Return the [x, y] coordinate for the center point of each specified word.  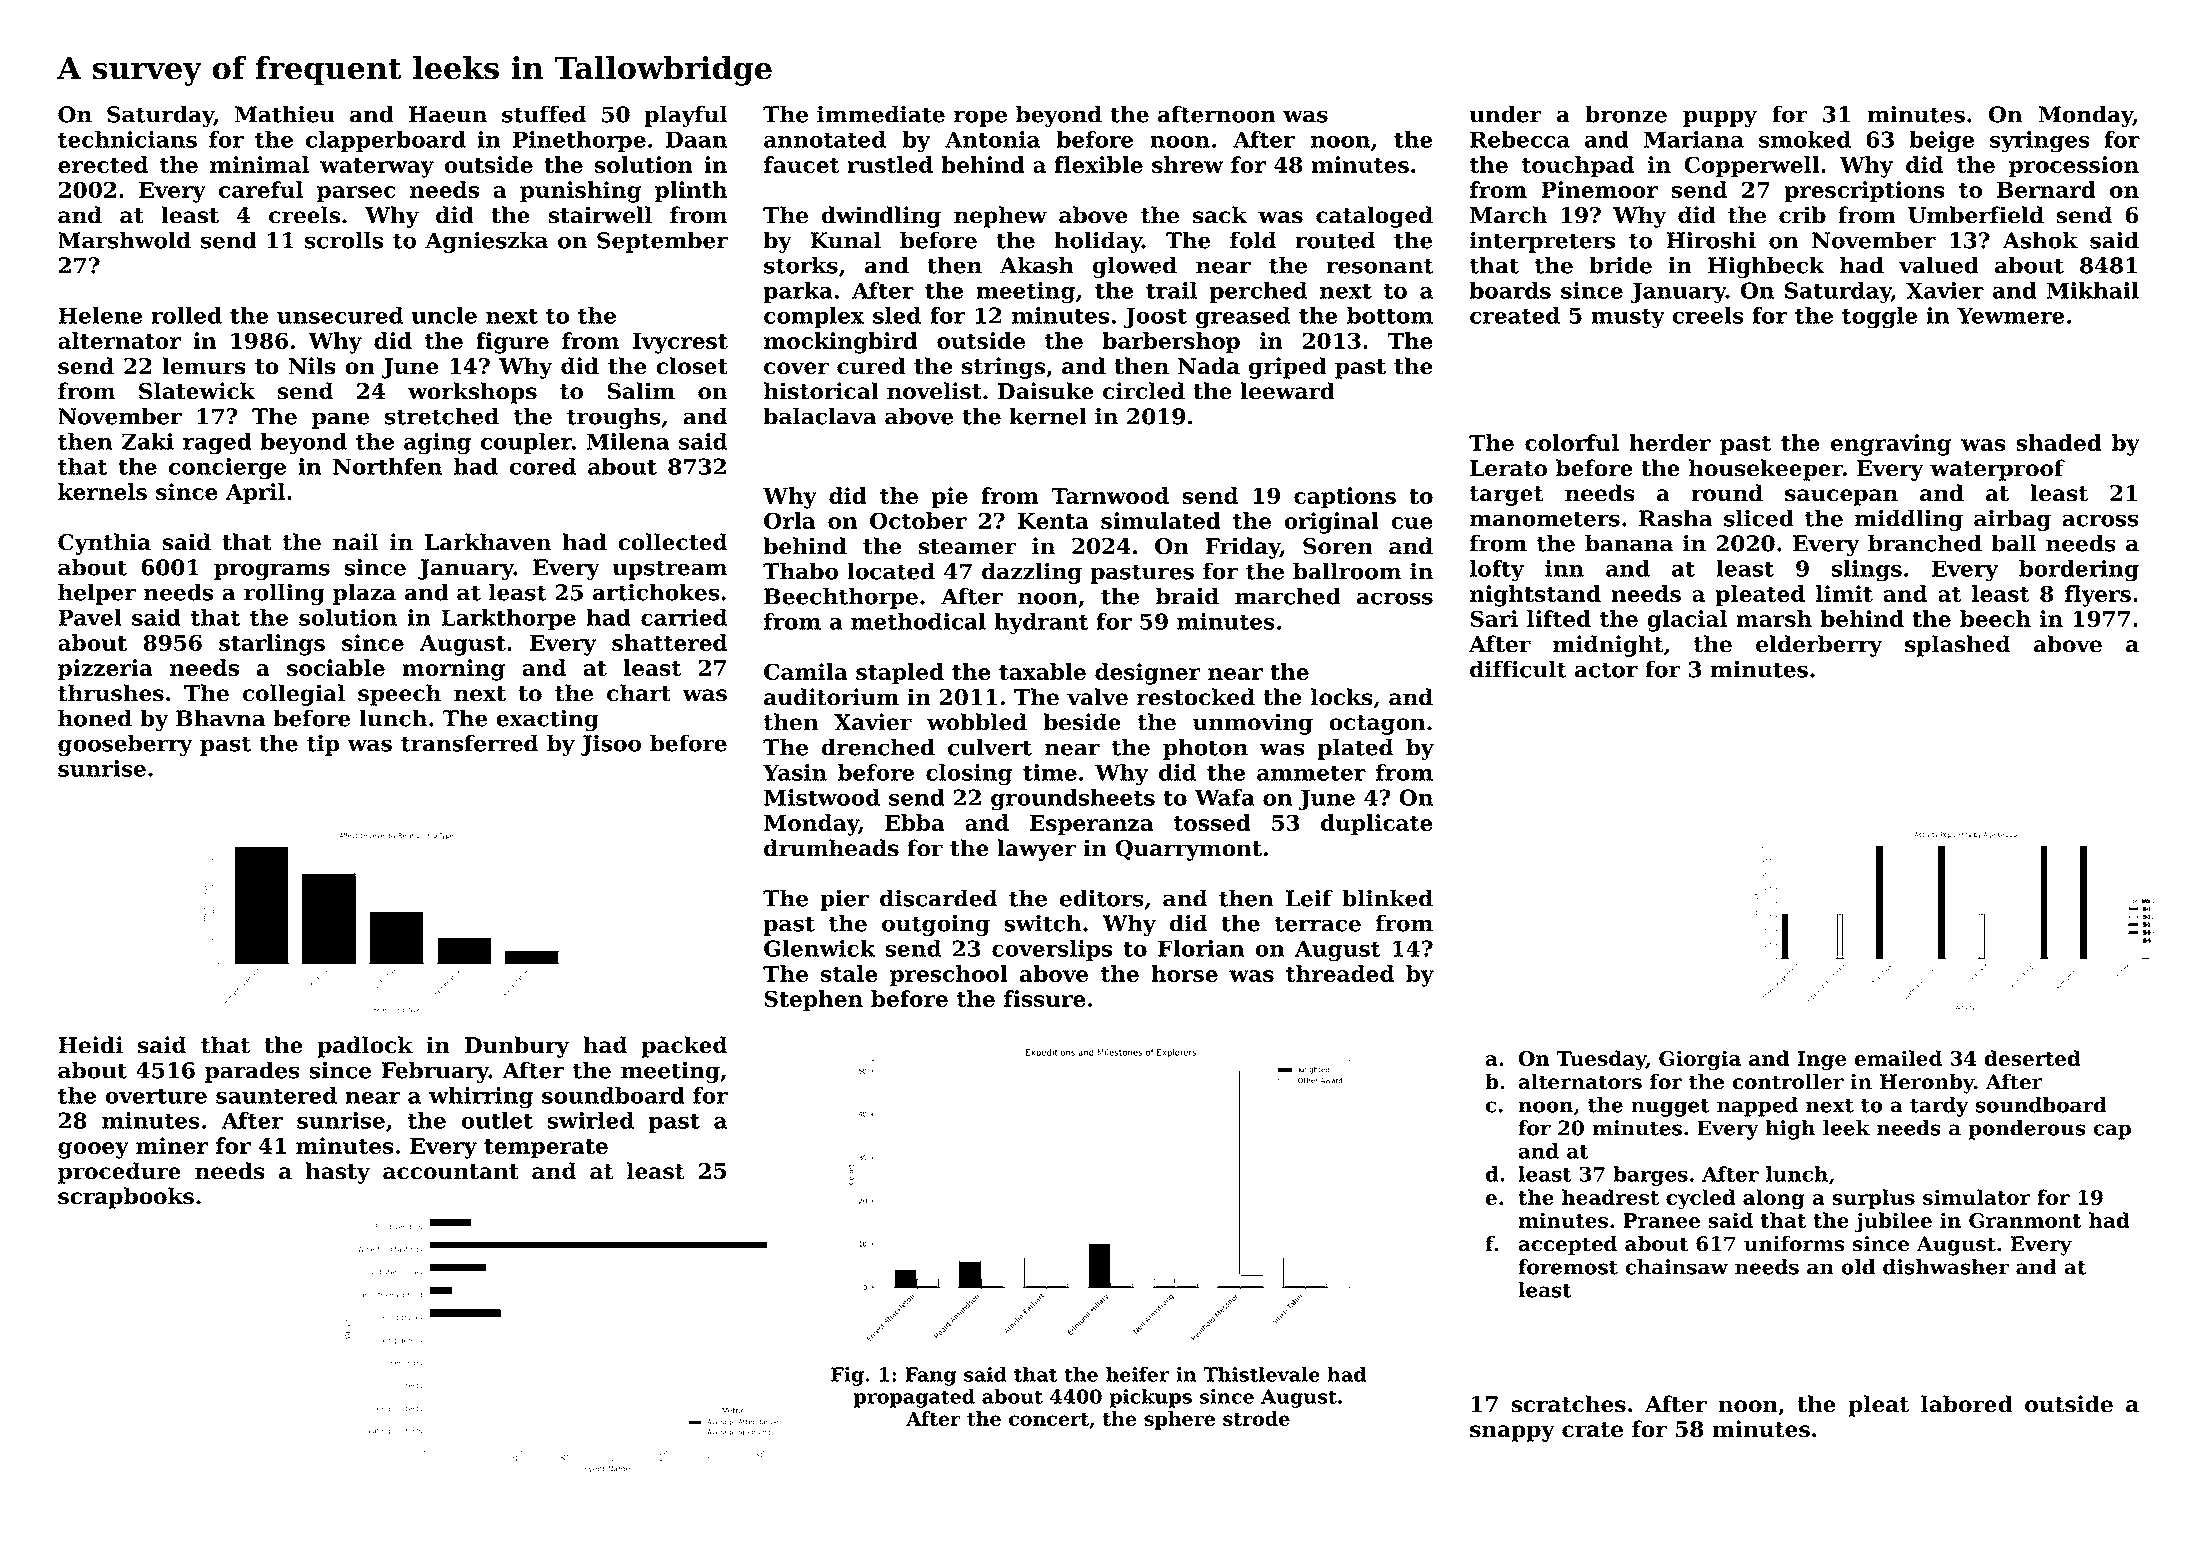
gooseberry [125, 745]
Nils [312, 366]
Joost [1155, 317]
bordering [2079, 571]
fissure [1045, 998]
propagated [914, 1398]
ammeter [1311, 773]
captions [1345, 498]
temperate [546, 1149]
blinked [1387, 898]
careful [261, 189]
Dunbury [517, 1047]
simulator [1977, 1197]
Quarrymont [1188, 850]
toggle [1880, 318]
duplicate [1377, 825]
